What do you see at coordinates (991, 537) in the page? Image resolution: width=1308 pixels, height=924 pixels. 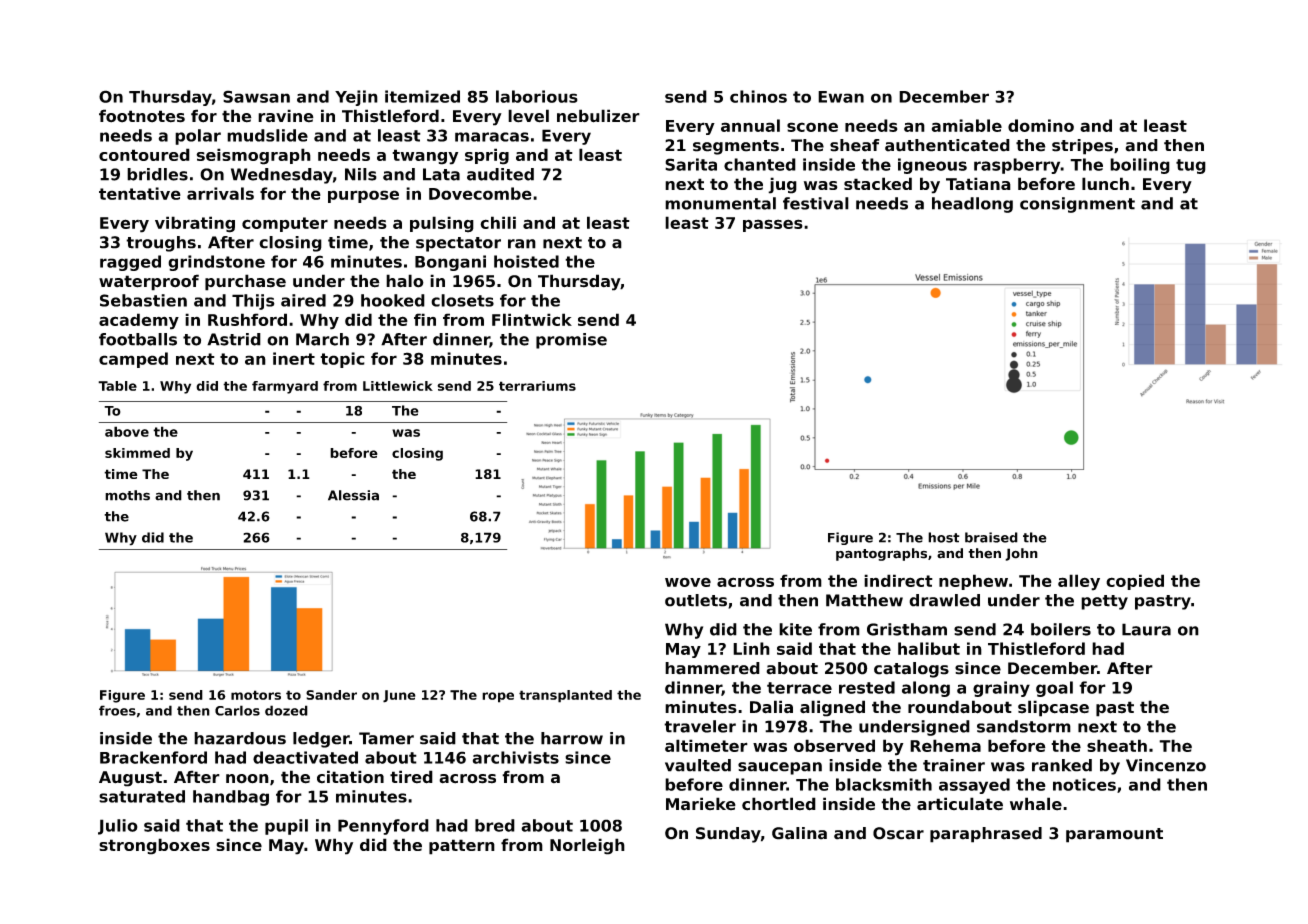 I see `braised` at bounding box center [991, 537].
